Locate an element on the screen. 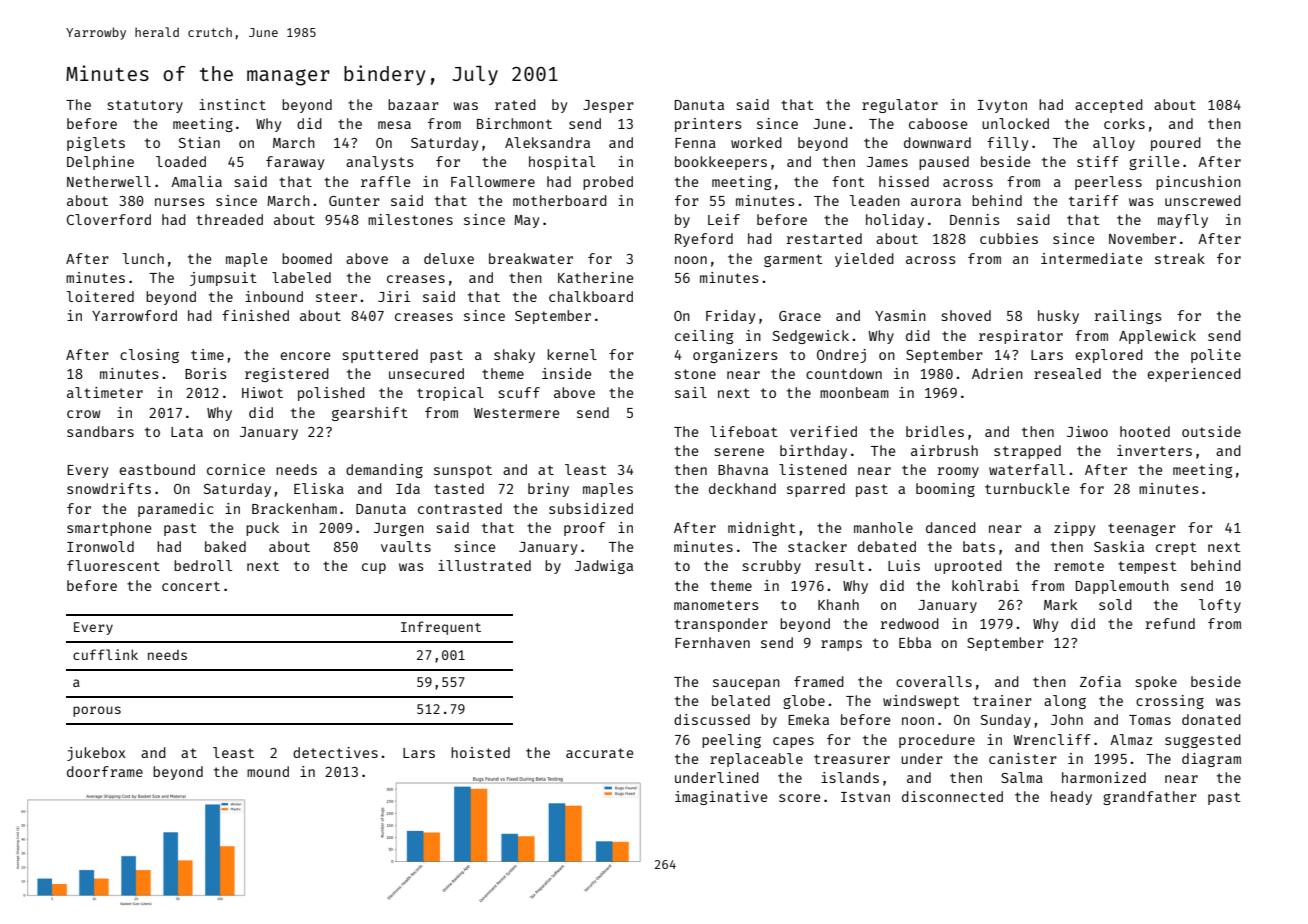 Image resolution: width=1308 pixels, height=924 pixels. doorframe is located at coordinates (105, 771).
